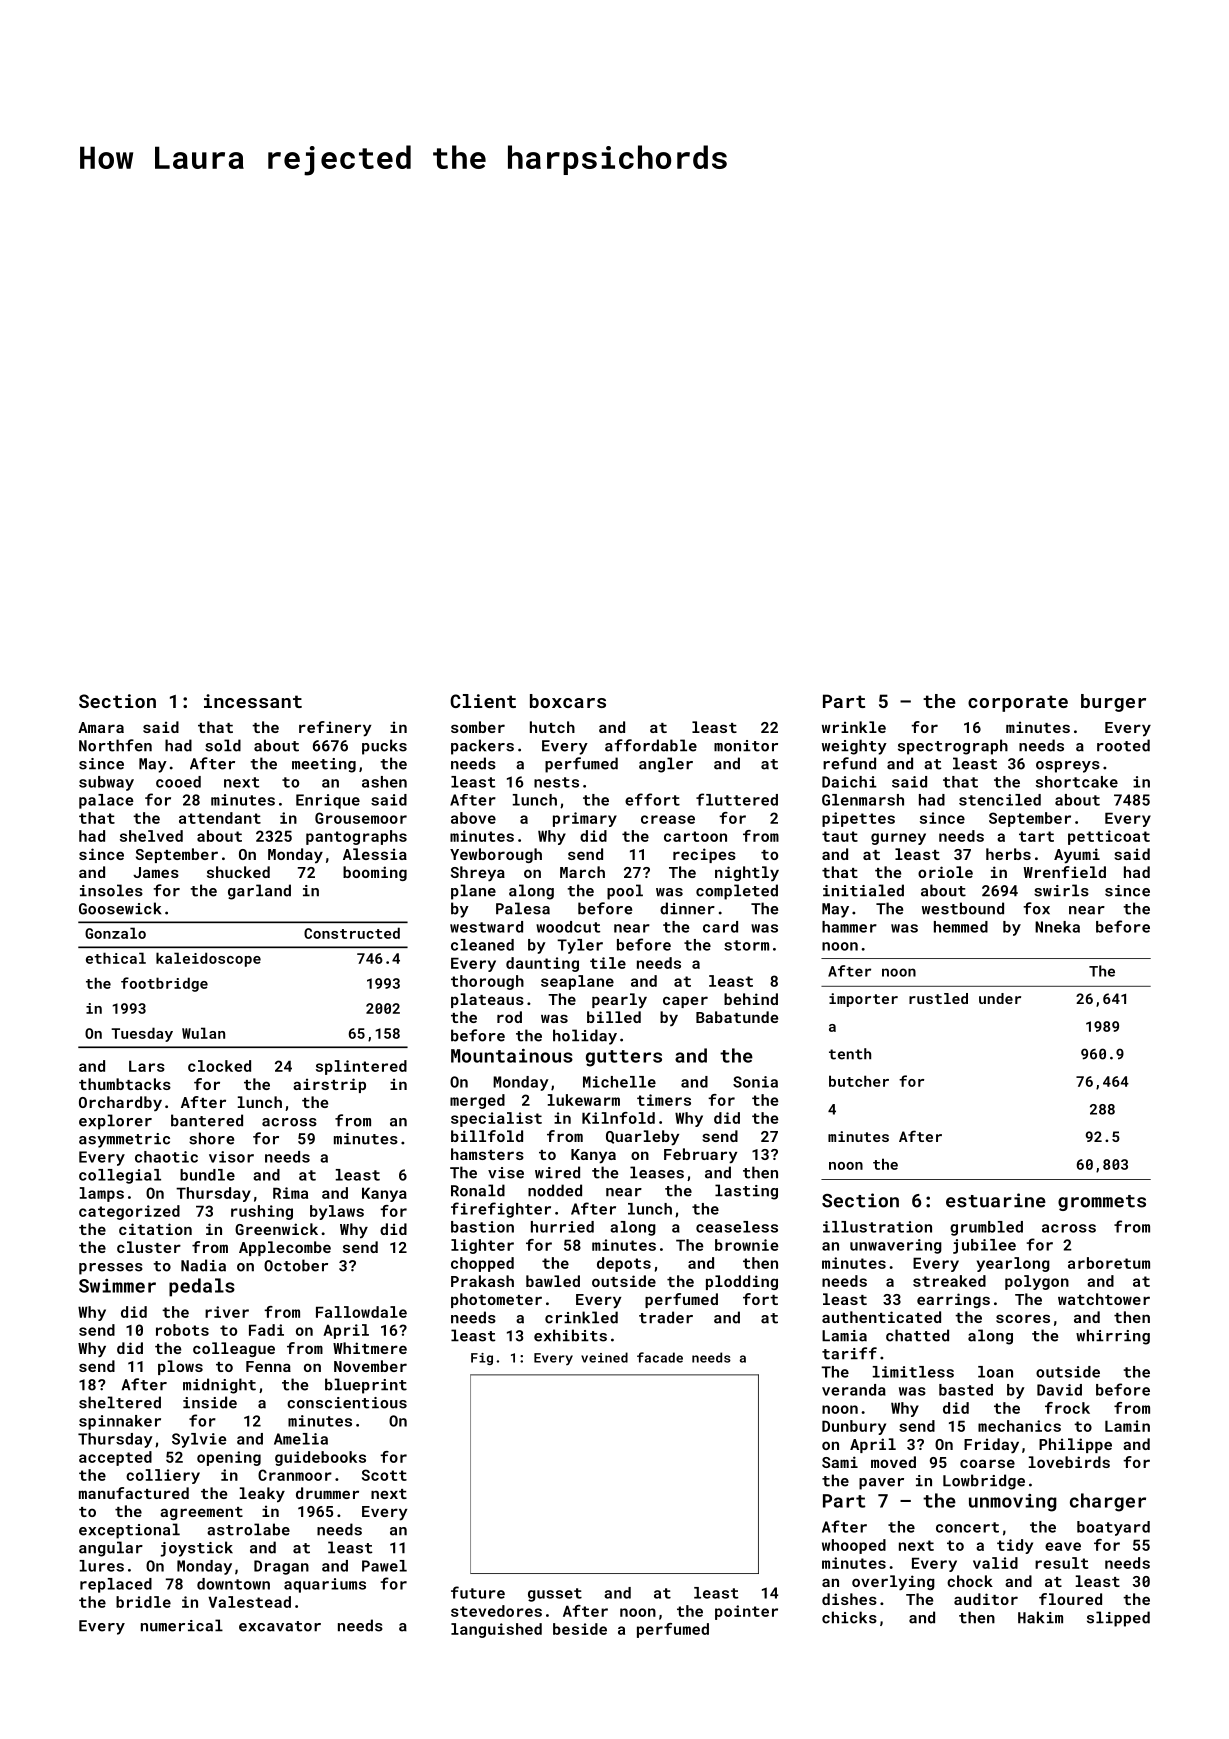 Image resolution: width=1229 pixels, height=1739 pixels. What do you see at coordinates (877, 1227) in the page?
I see `illustration` at bounding box center [877, 1227].
